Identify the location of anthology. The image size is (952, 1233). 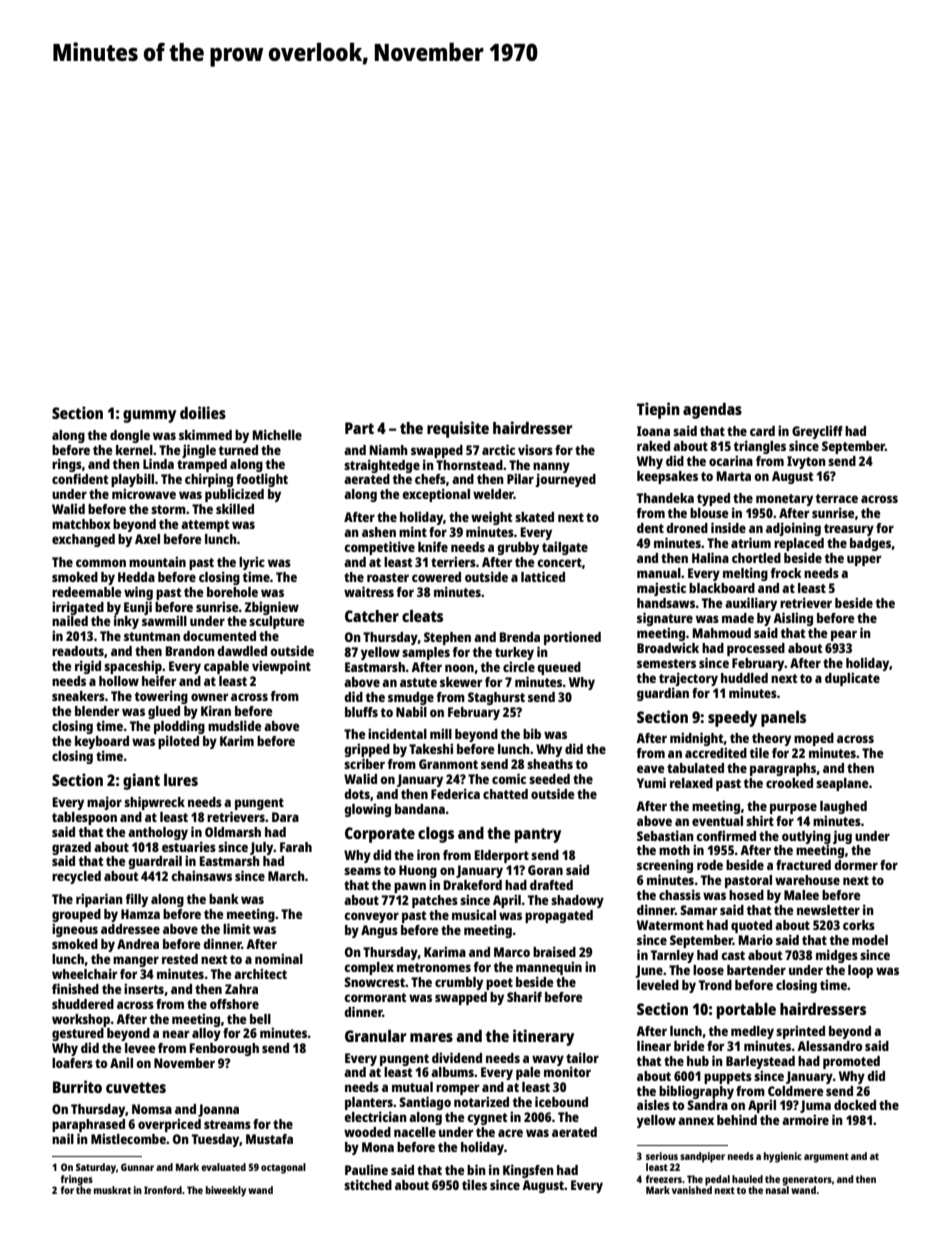
(158, 833).
